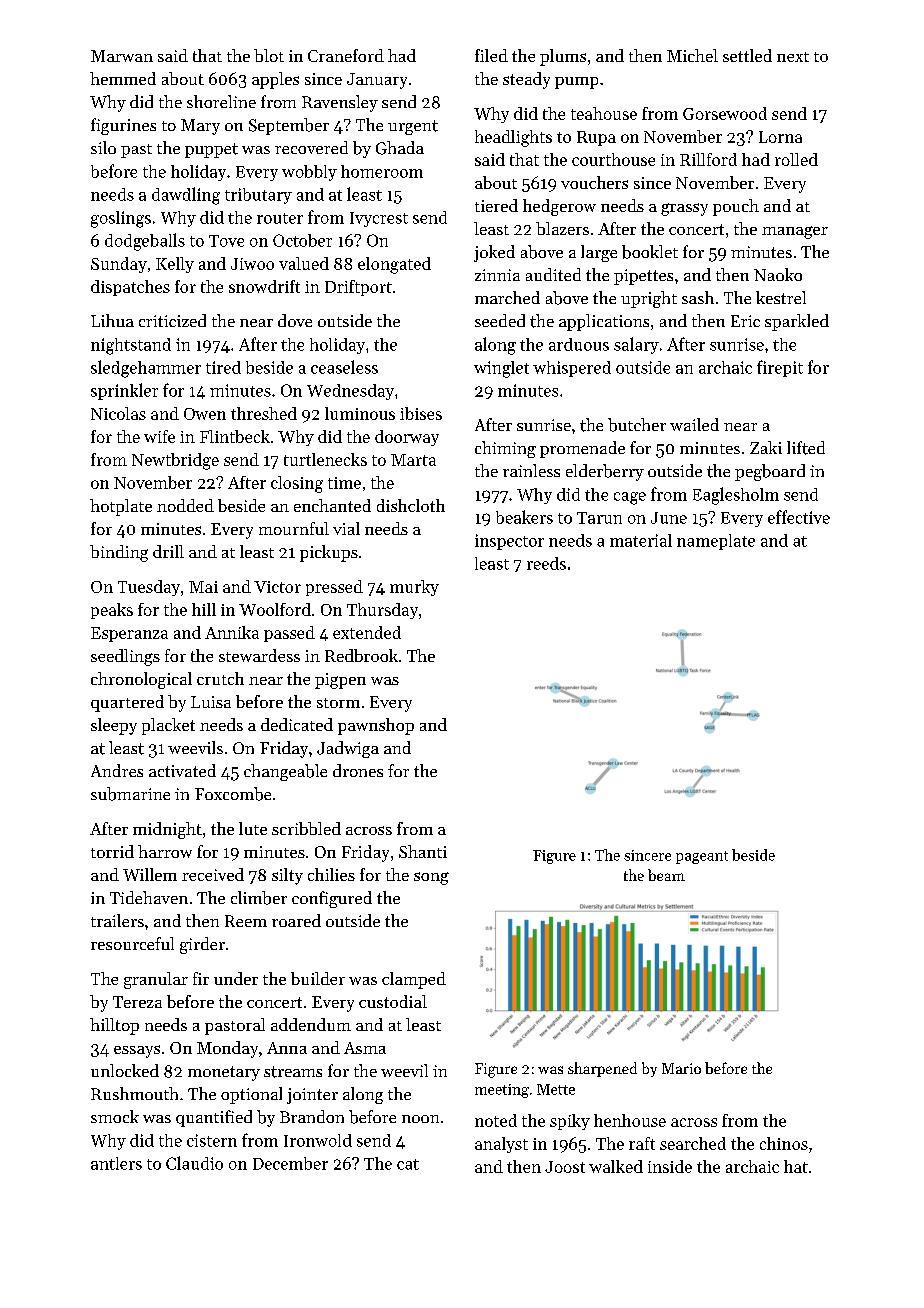 The height and width of the screenshot is (1308, 924). I want to click on ceaseless, so click(344, 367).
